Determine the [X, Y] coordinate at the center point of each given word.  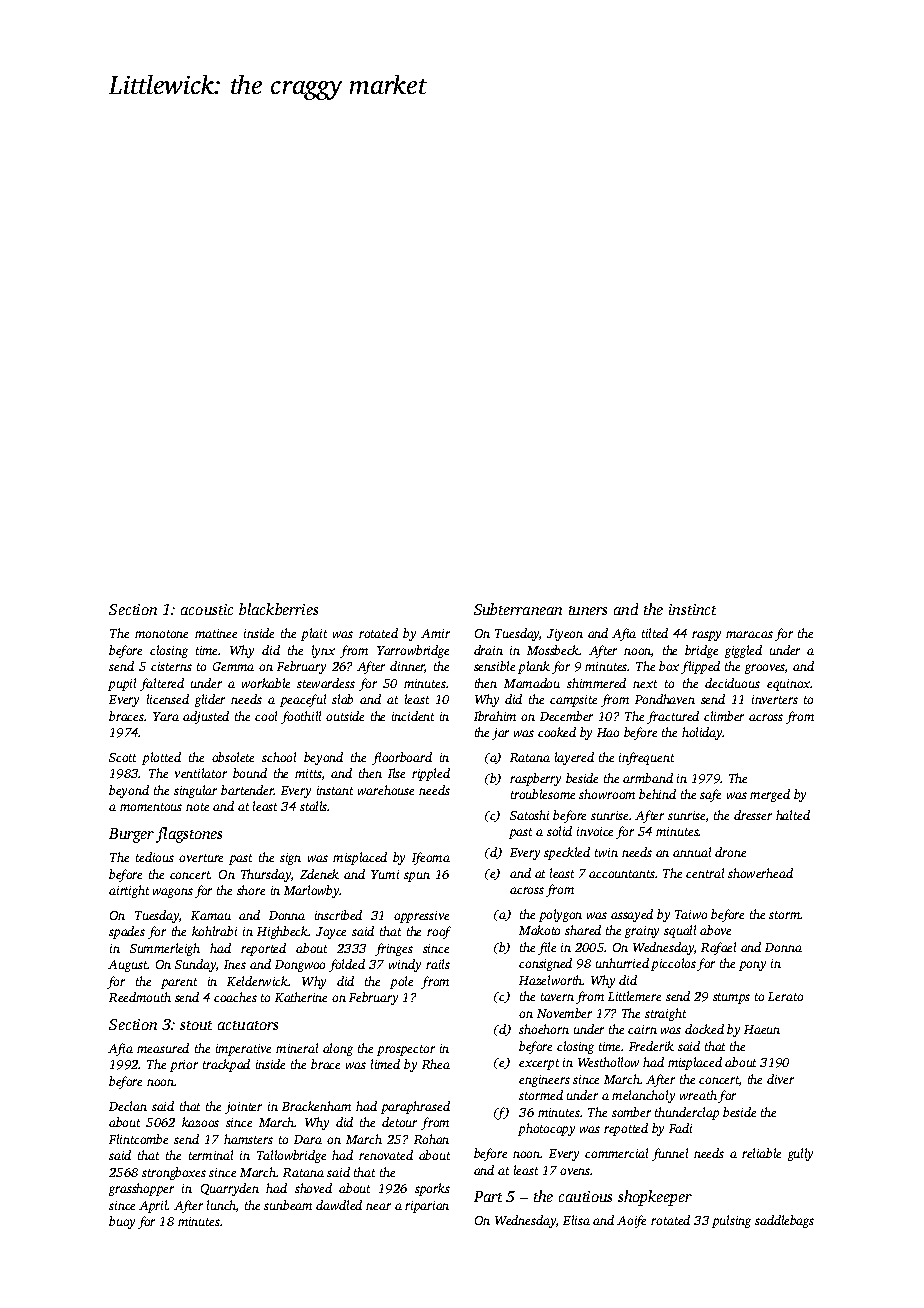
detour [399, 1122]
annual [692, 852]
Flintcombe [138, 1139]
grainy [642, 932]
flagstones [189, 835]
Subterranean [518, 609]
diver [780, 1079]
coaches [235, 997]
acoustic [207, 609]
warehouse [386, 790]
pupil [122, 684]
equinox [789, 685]
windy [405, 965]
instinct [692, 609]
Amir [435, 633]
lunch [221, 1205]
